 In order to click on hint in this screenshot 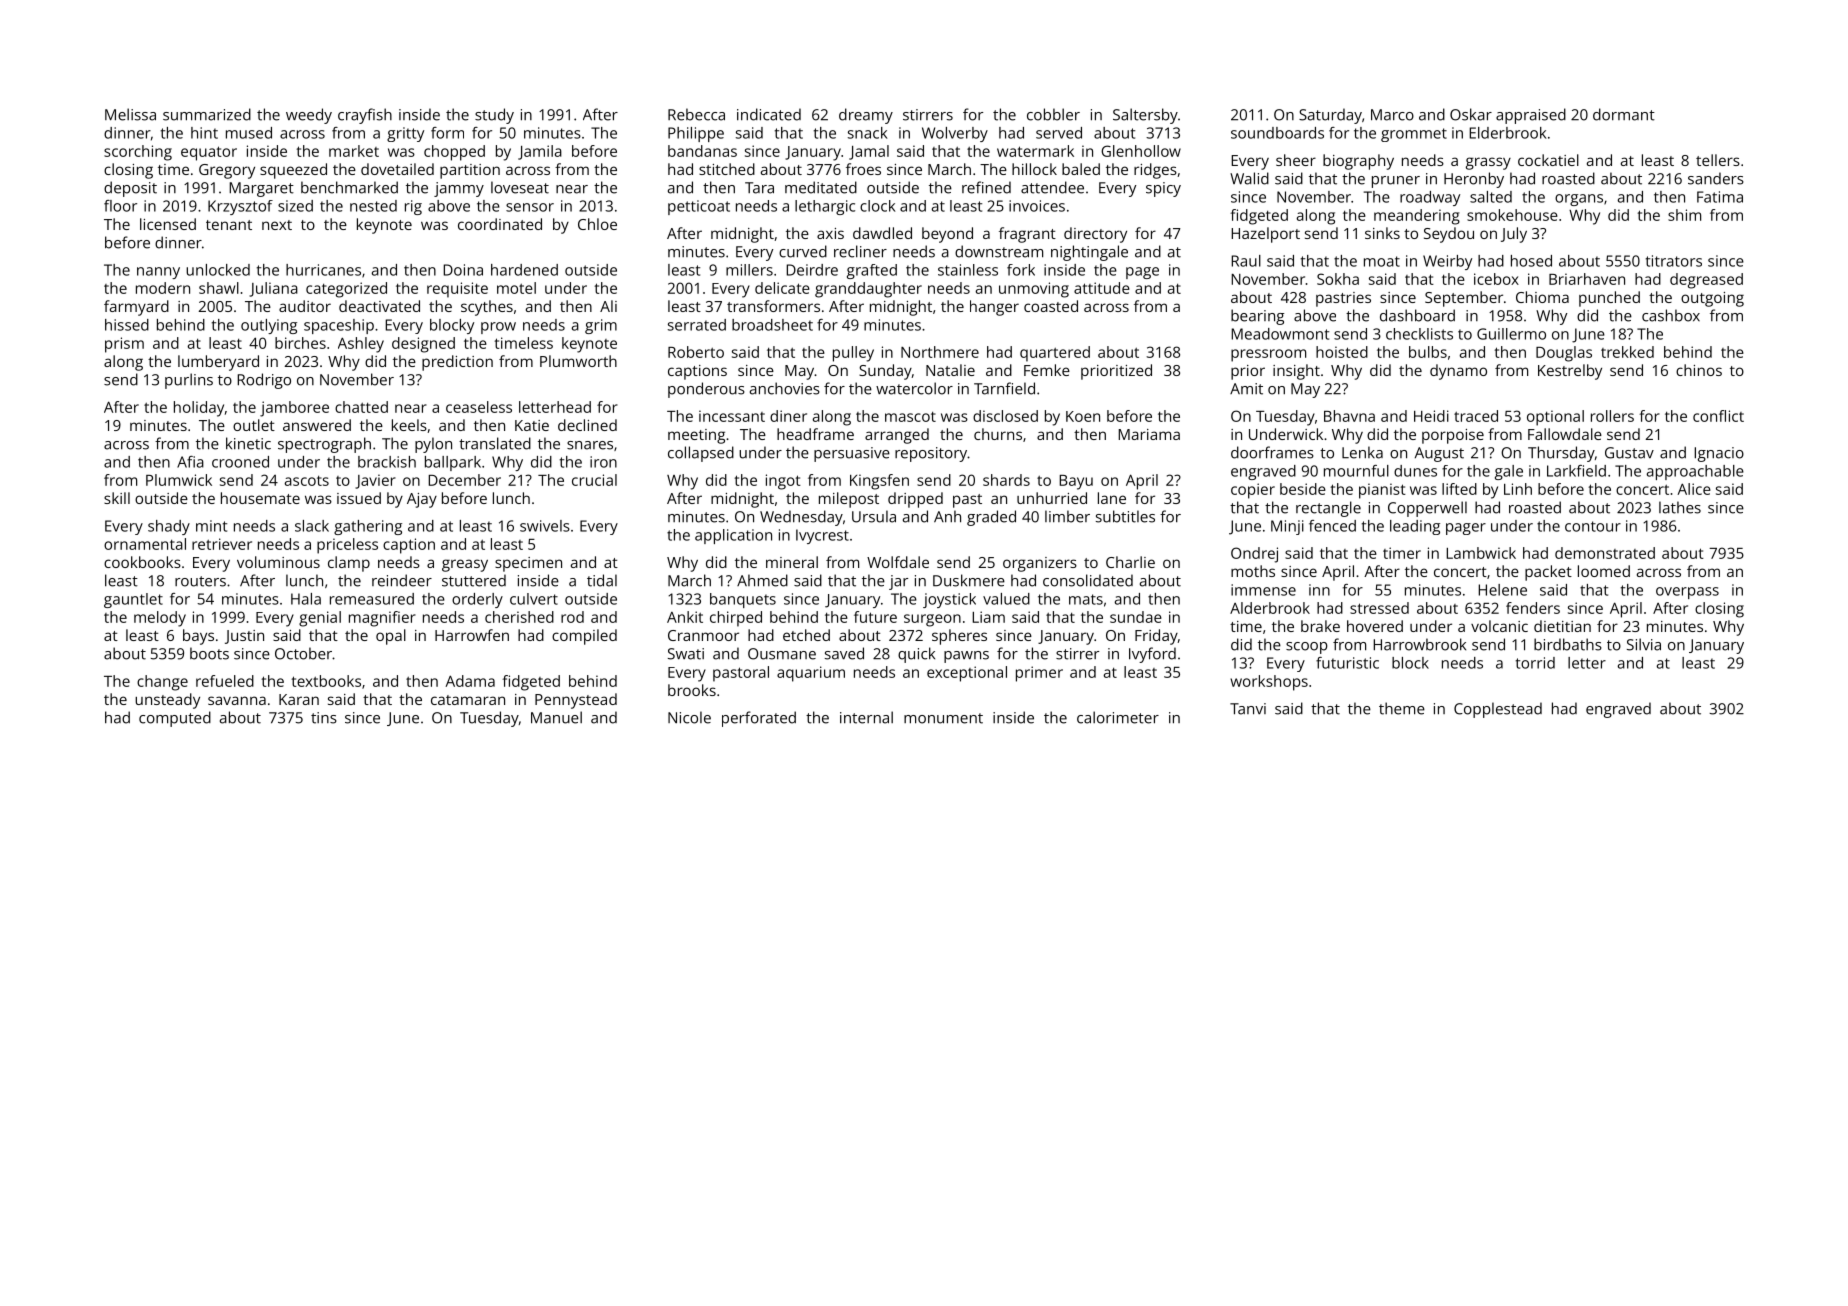, I will do `click(204, 133)`.
